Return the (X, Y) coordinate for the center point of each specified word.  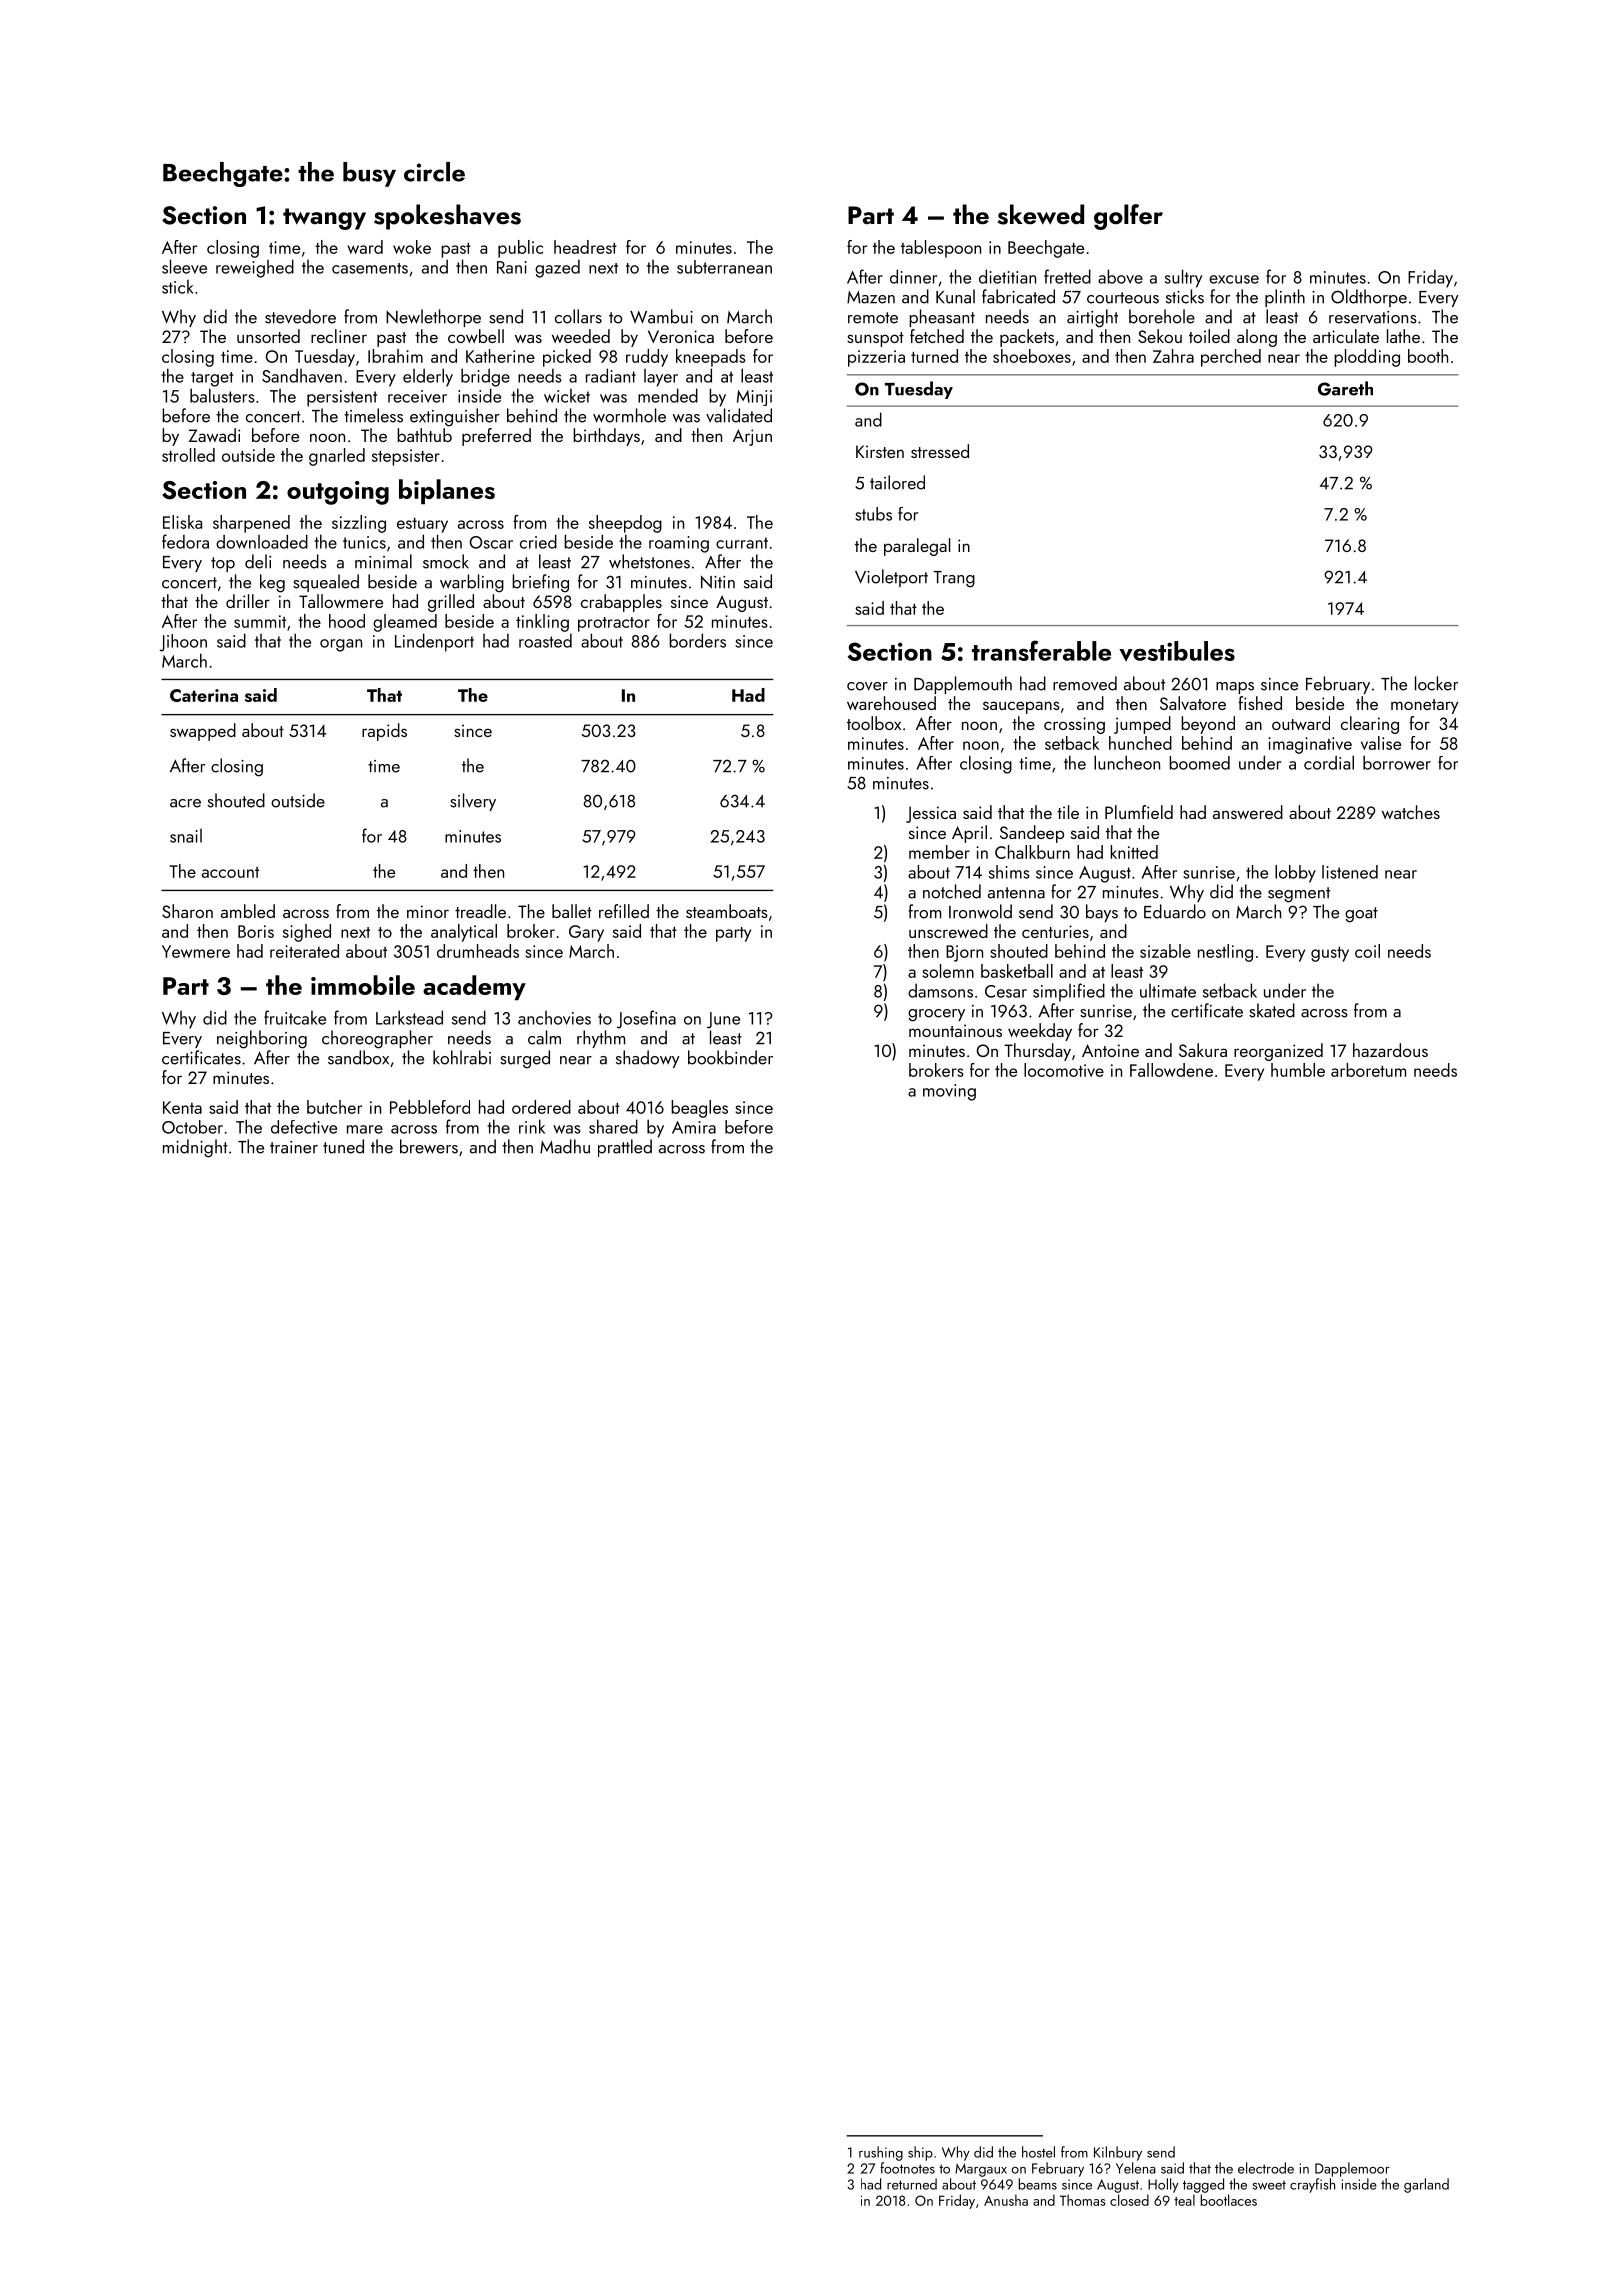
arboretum (1368, 1070)
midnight (195, 1148)
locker (1436, 683)
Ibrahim (395, 356)
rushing (881, 2153)
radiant (611, 375)
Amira (694, 1127)
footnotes (907, 2168)
